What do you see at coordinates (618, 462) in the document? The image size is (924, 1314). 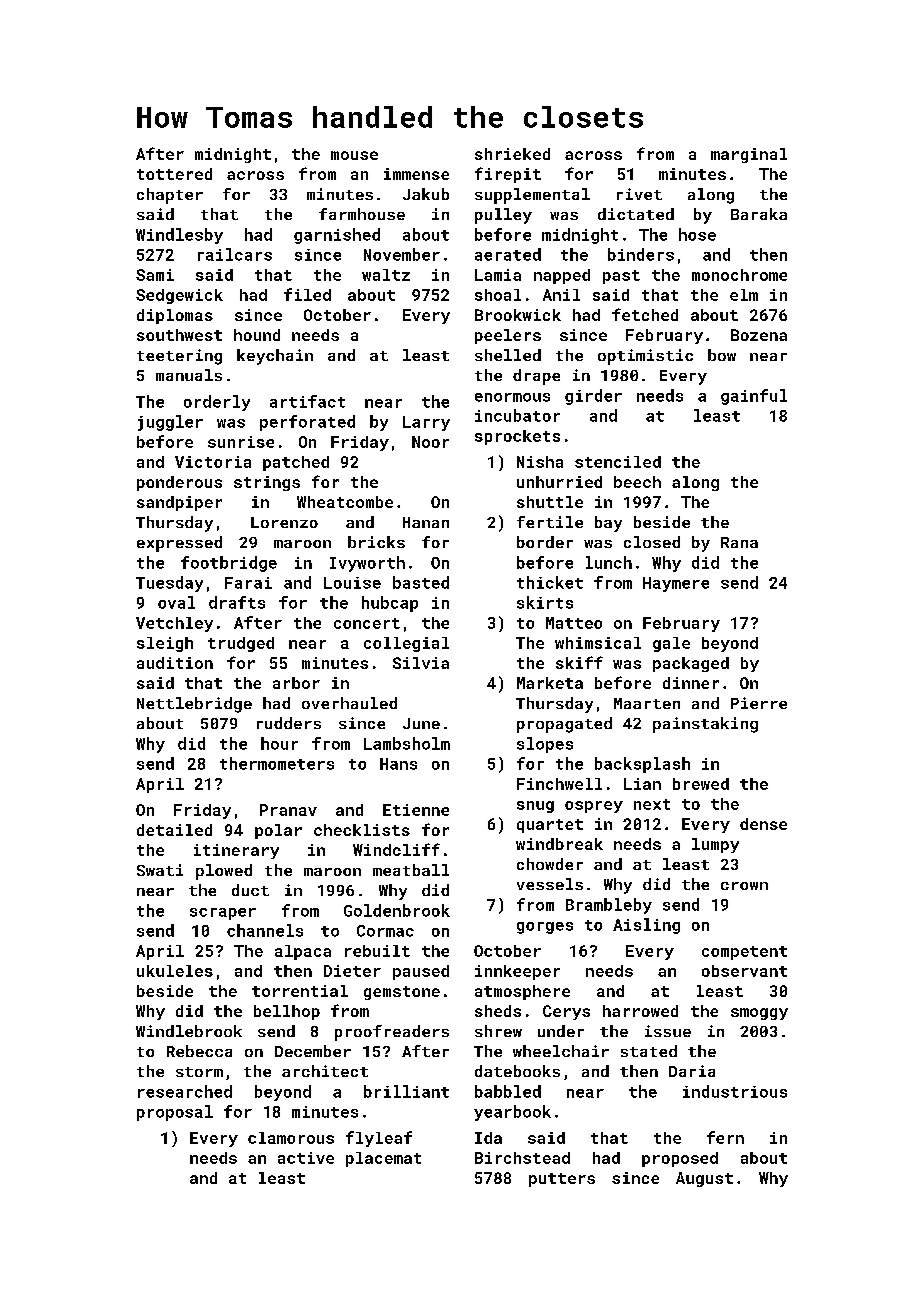 I see `stenciled` at bounding box center [618, 462].
